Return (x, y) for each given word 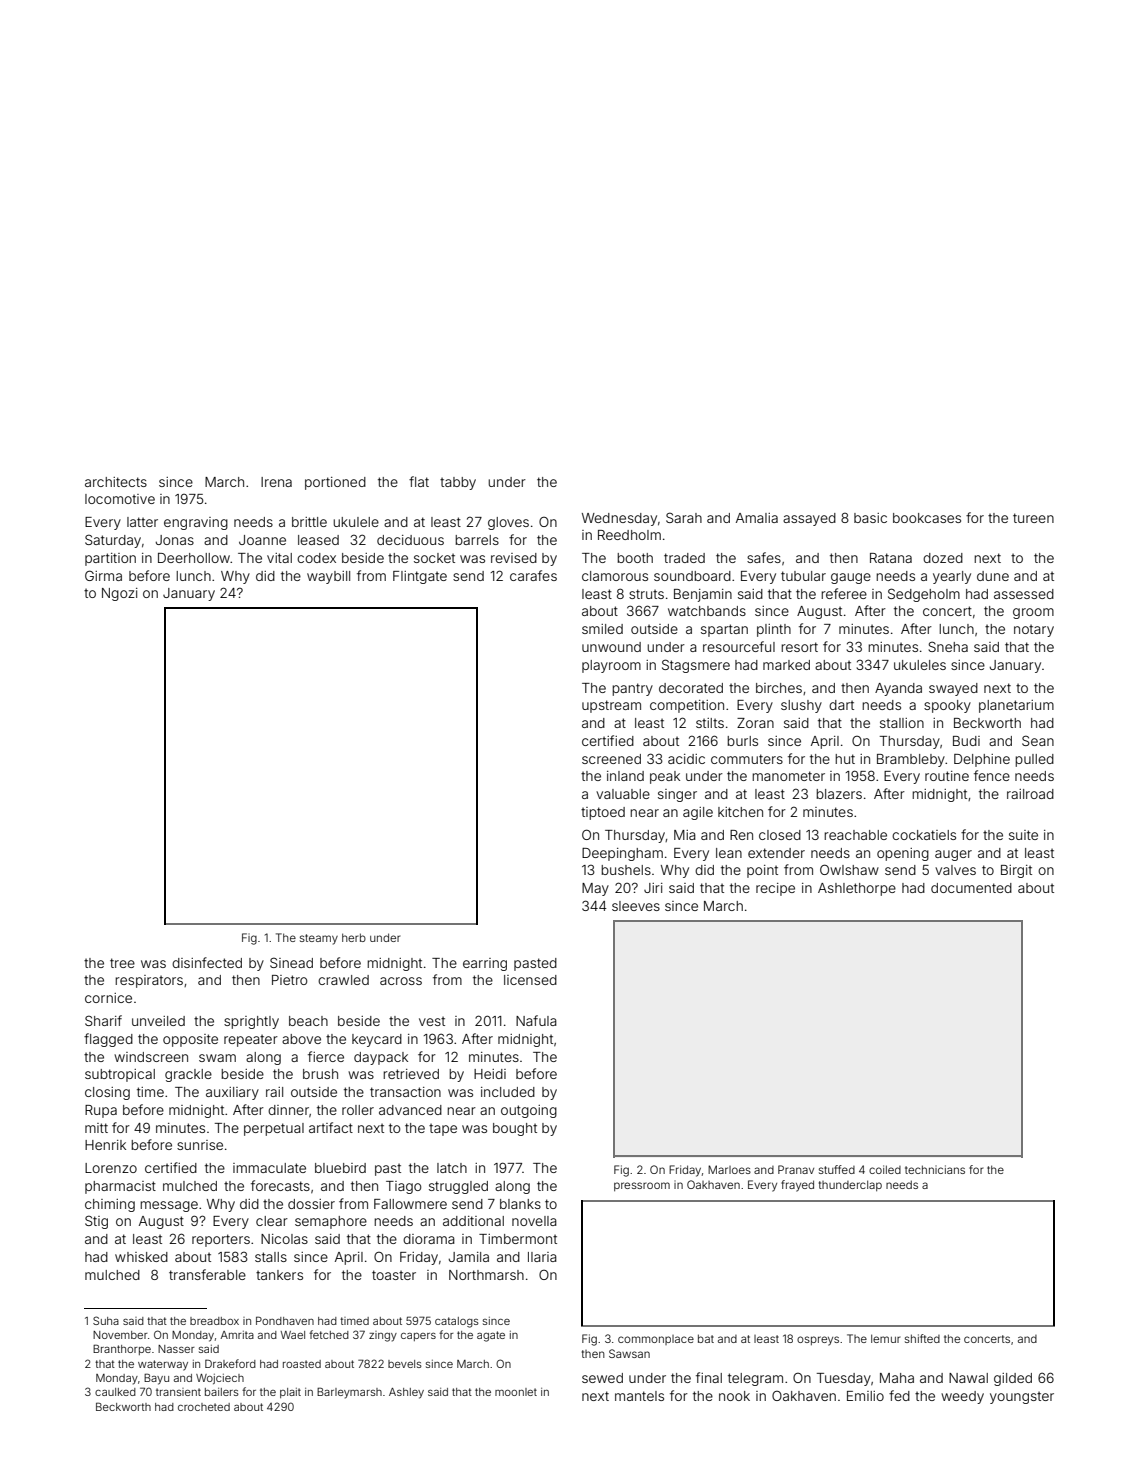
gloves (508, 523)
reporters (221, 1240)
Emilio (865, 1396)
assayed (809, 519)
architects (116, 482)
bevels (405, 1364)
